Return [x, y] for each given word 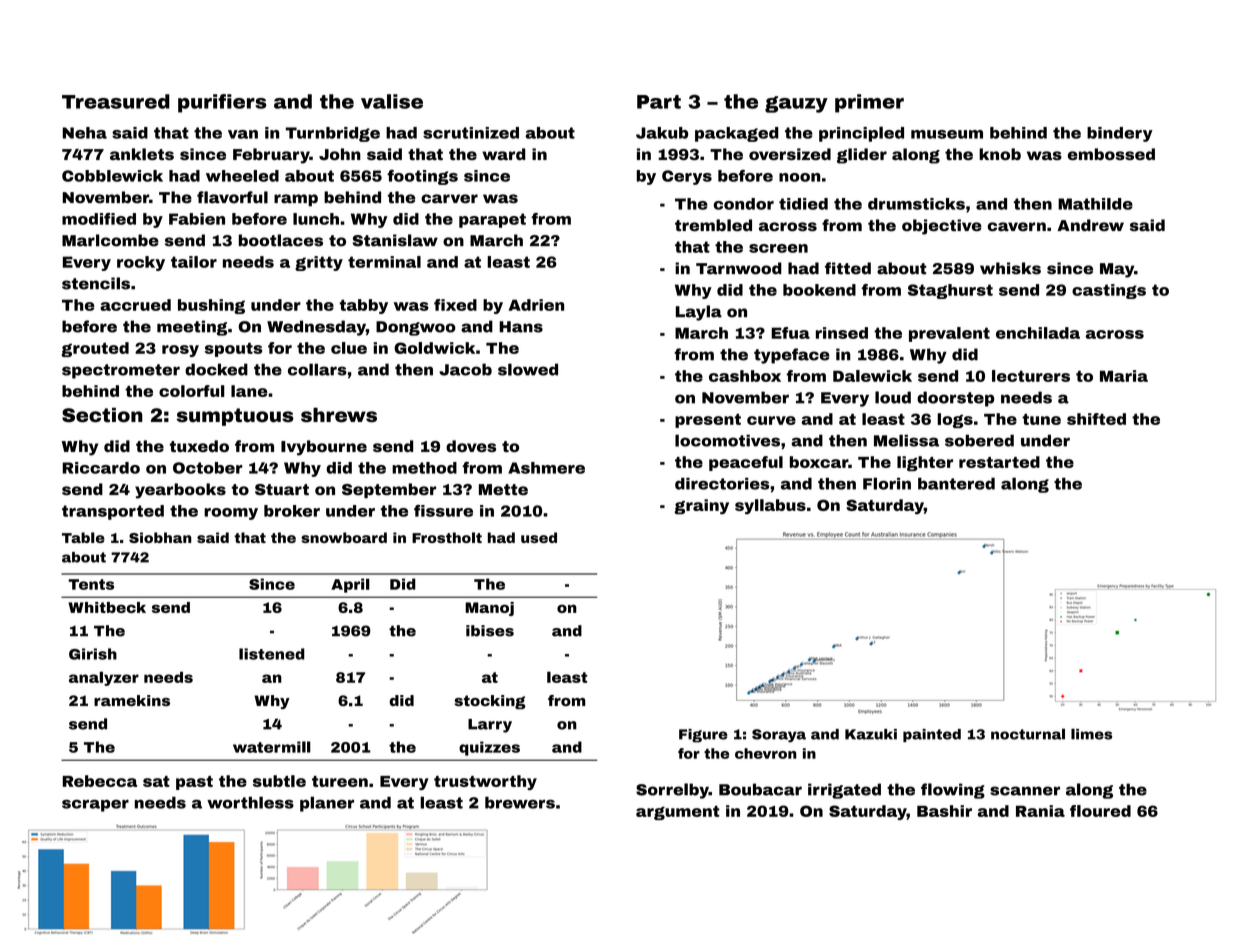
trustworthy [485, 782]
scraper [95, 805]
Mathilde [1095, 204]
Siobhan [160, 537]
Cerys [687, 177]
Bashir [944, 811]
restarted [999, 462]
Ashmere [546, 468]
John [340, 154]
